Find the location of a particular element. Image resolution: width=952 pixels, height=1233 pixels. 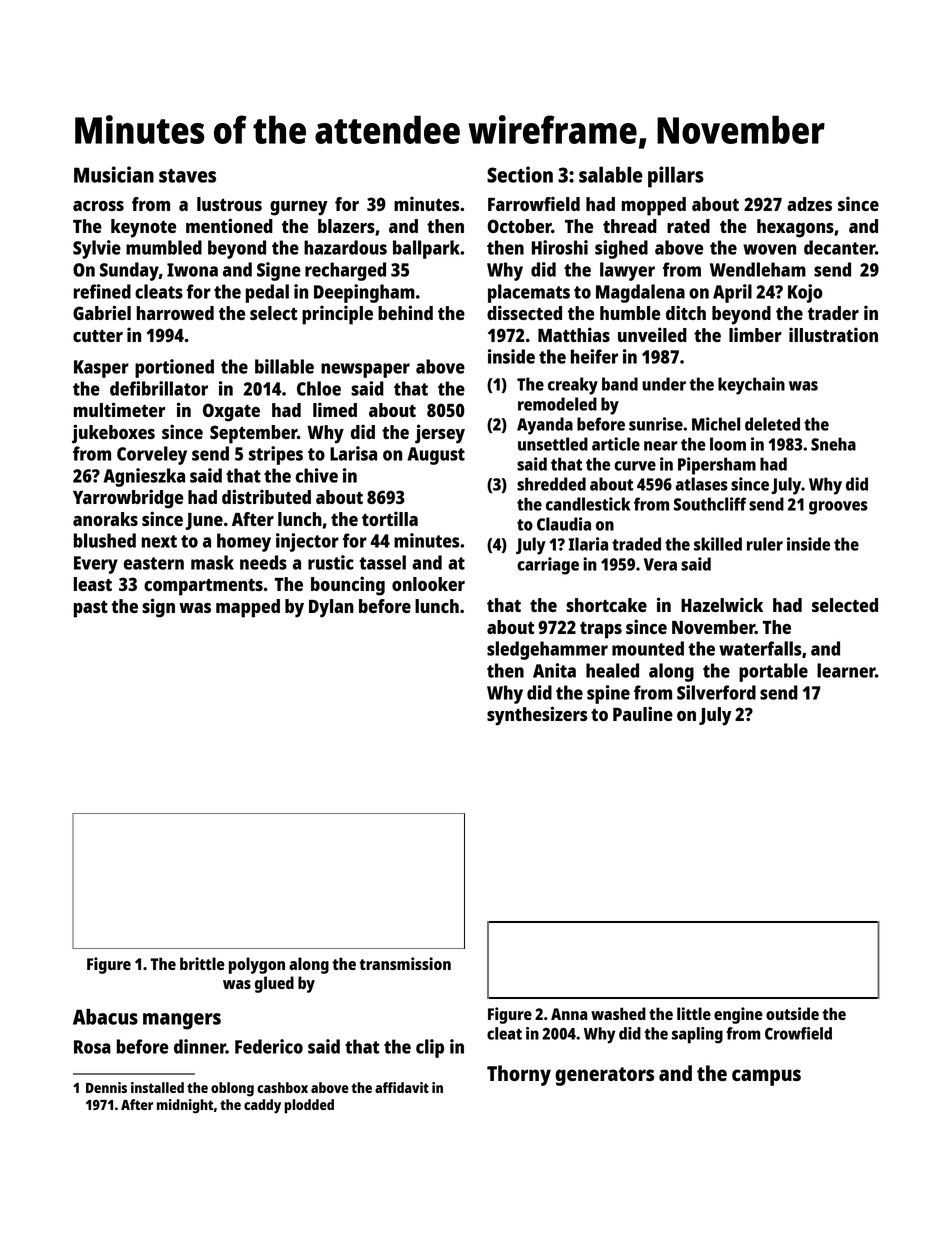

decanter is located at coordinates (839, 247).
